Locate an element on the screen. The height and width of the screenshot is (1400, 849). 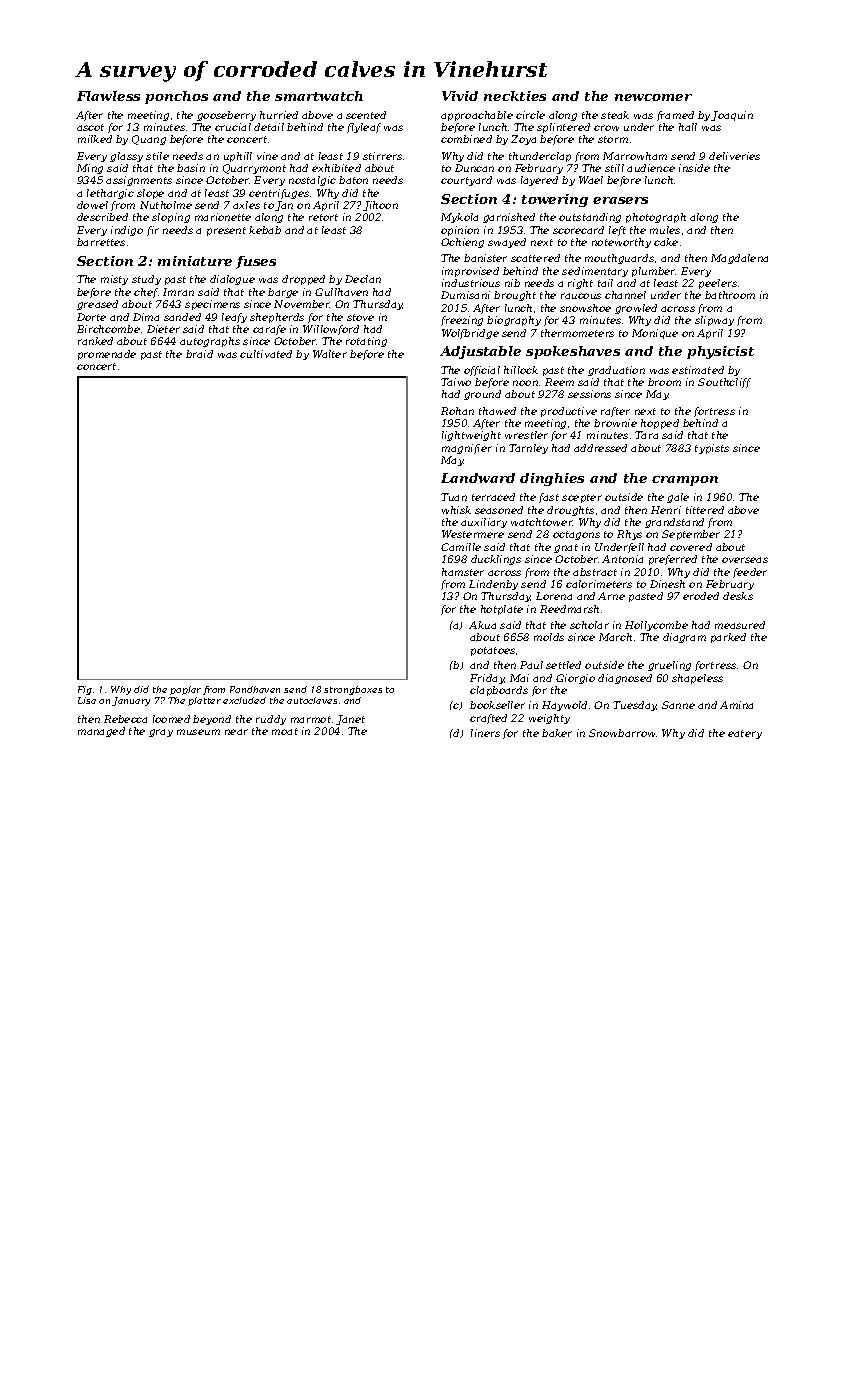
promenade is located at coordinates (107, 355).
